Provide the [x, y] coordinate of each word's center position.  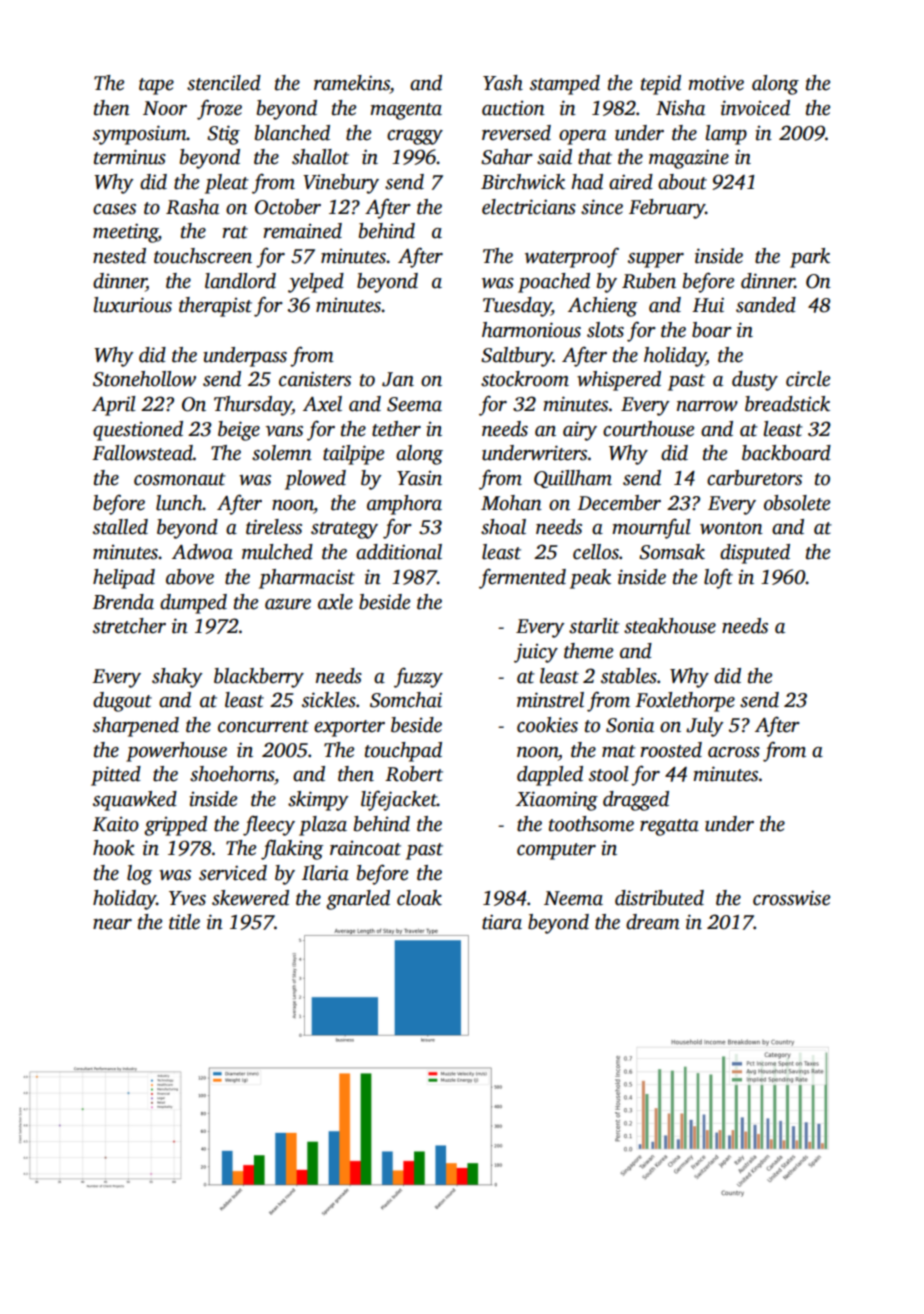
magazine [689, 159]
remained [302, 231]
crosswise [791, 898]
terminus [130, 157]
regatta [669, 827]
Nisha [680, 108]
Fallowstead [142, 453]
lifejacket [399, 800]
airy [580, 431]
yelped [316, 283]
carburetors [754, 478]
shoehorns [232, 774]
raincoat [365, 848]
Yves [187, 898]
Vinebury [341, 184]
